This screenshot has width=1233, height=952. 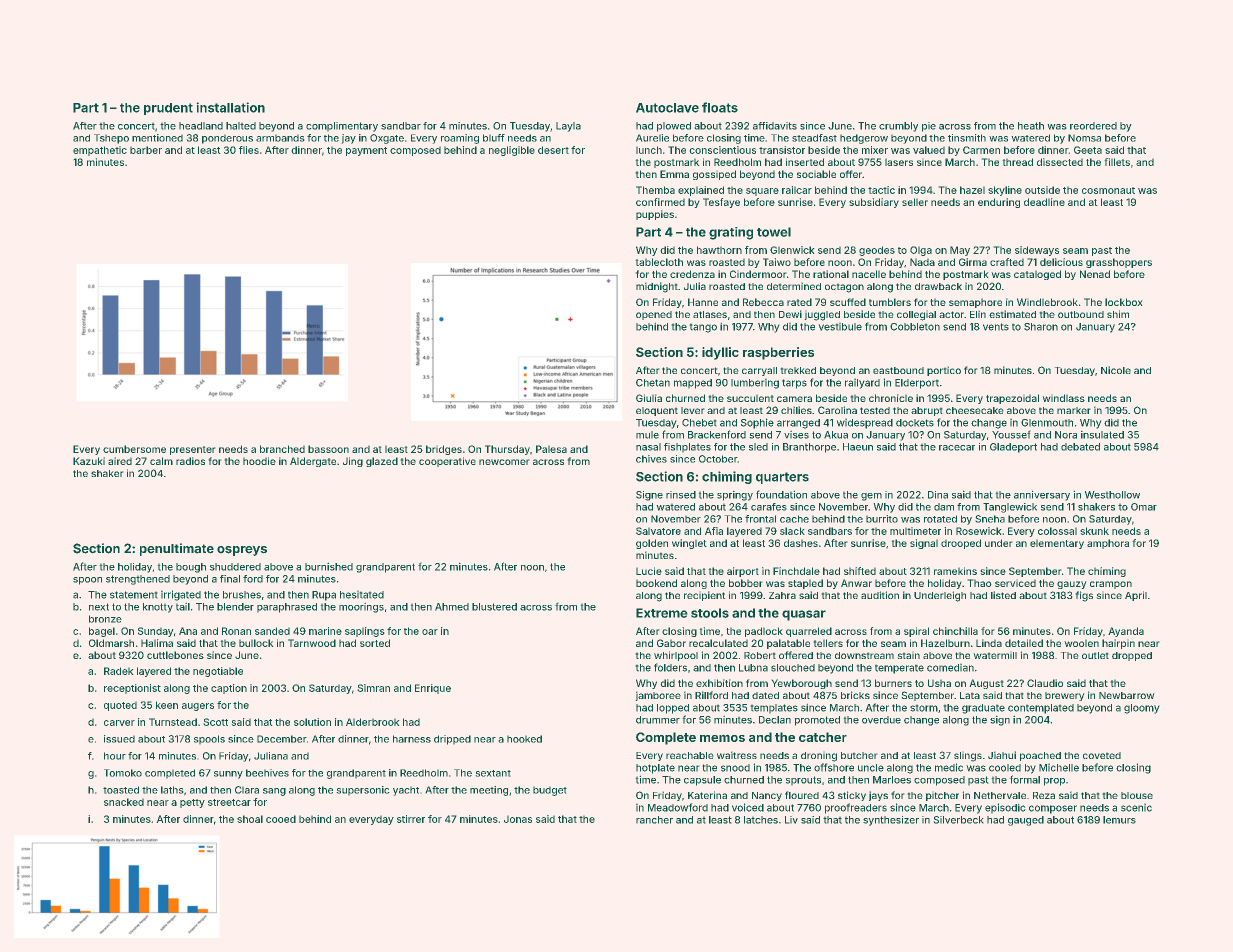 I want to click on idyllic, so click(x=720, y=353).
